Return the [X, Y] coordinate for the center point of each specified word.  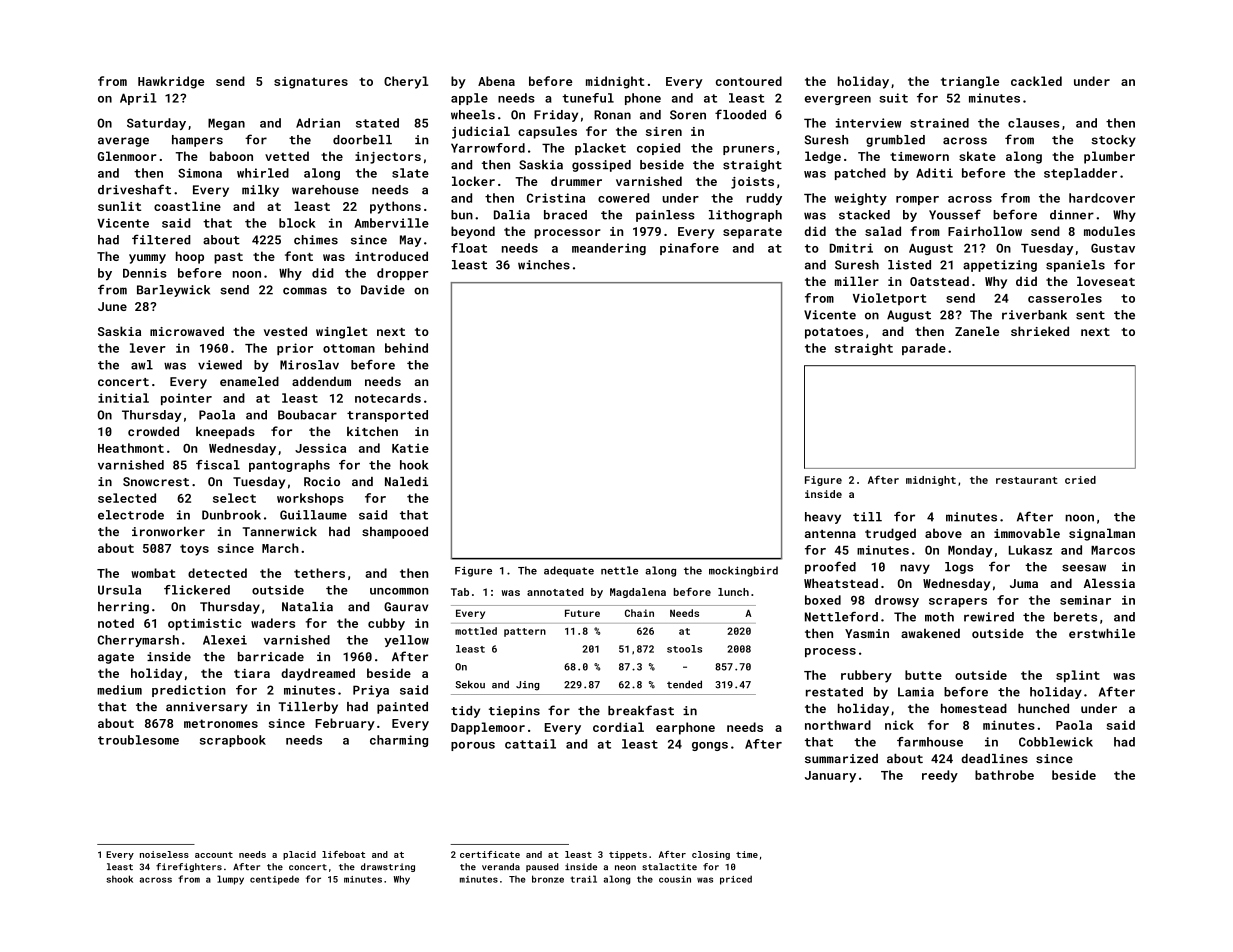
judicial [481, 132]
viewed [220, 365]
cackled [1036, 81]
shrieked [1040, 331]
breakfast [641, 710]
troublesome [138, 740]
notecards [388, 398]
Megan [226, 124]
